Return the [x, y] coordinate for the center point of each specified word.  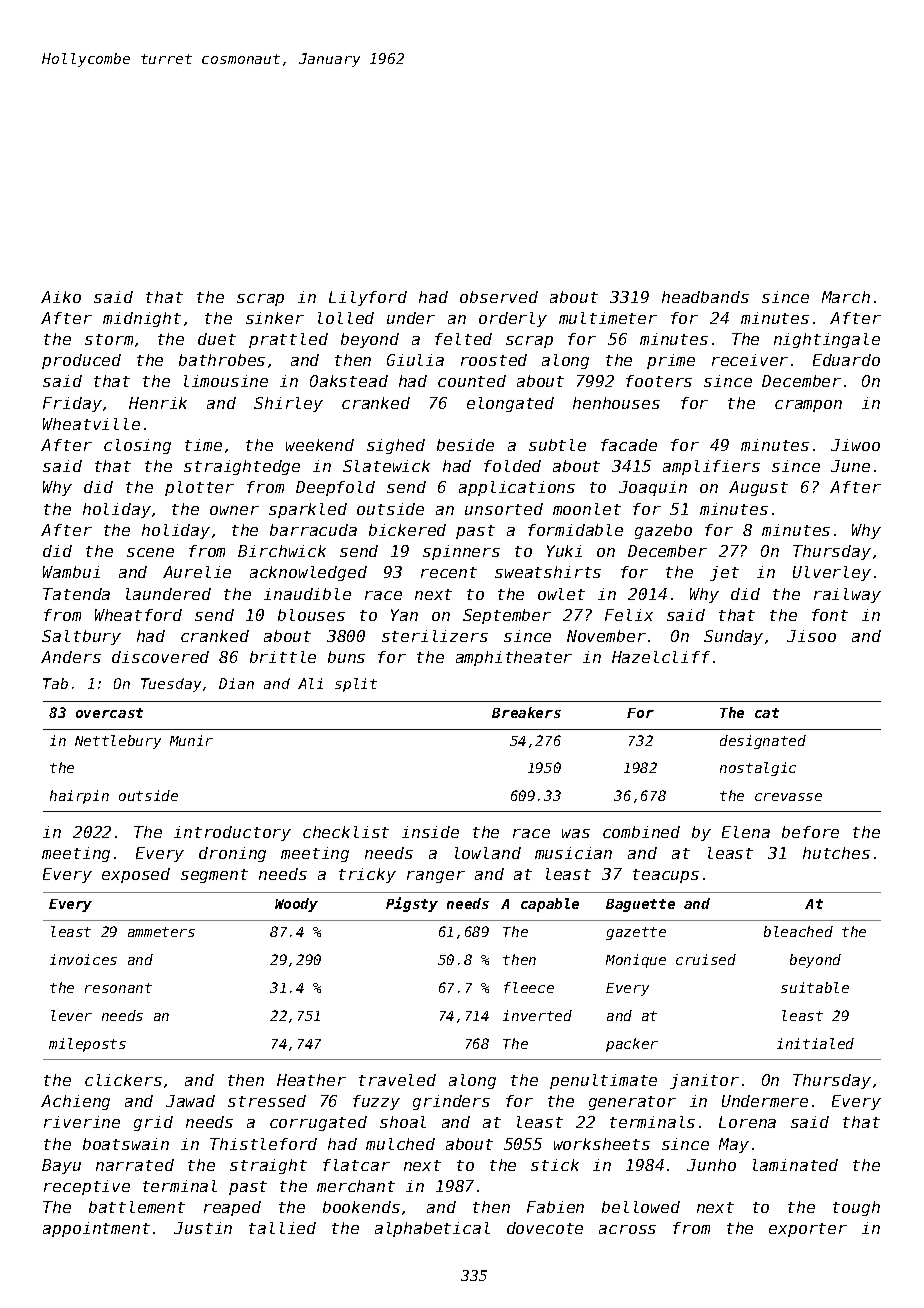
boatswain [126, 1144]
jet [724, 573]
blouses [311, 615]
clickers [123, 1080]
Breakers [526, 712]
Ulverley [832, 573]
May [734, 1145]
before [810, 832]
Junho [711, 1165]
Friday [72, 404]
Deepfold [335, 488]
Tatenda [76, 594]
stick [555, 1165]
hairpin [79, 797]
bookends [361, 1207]
